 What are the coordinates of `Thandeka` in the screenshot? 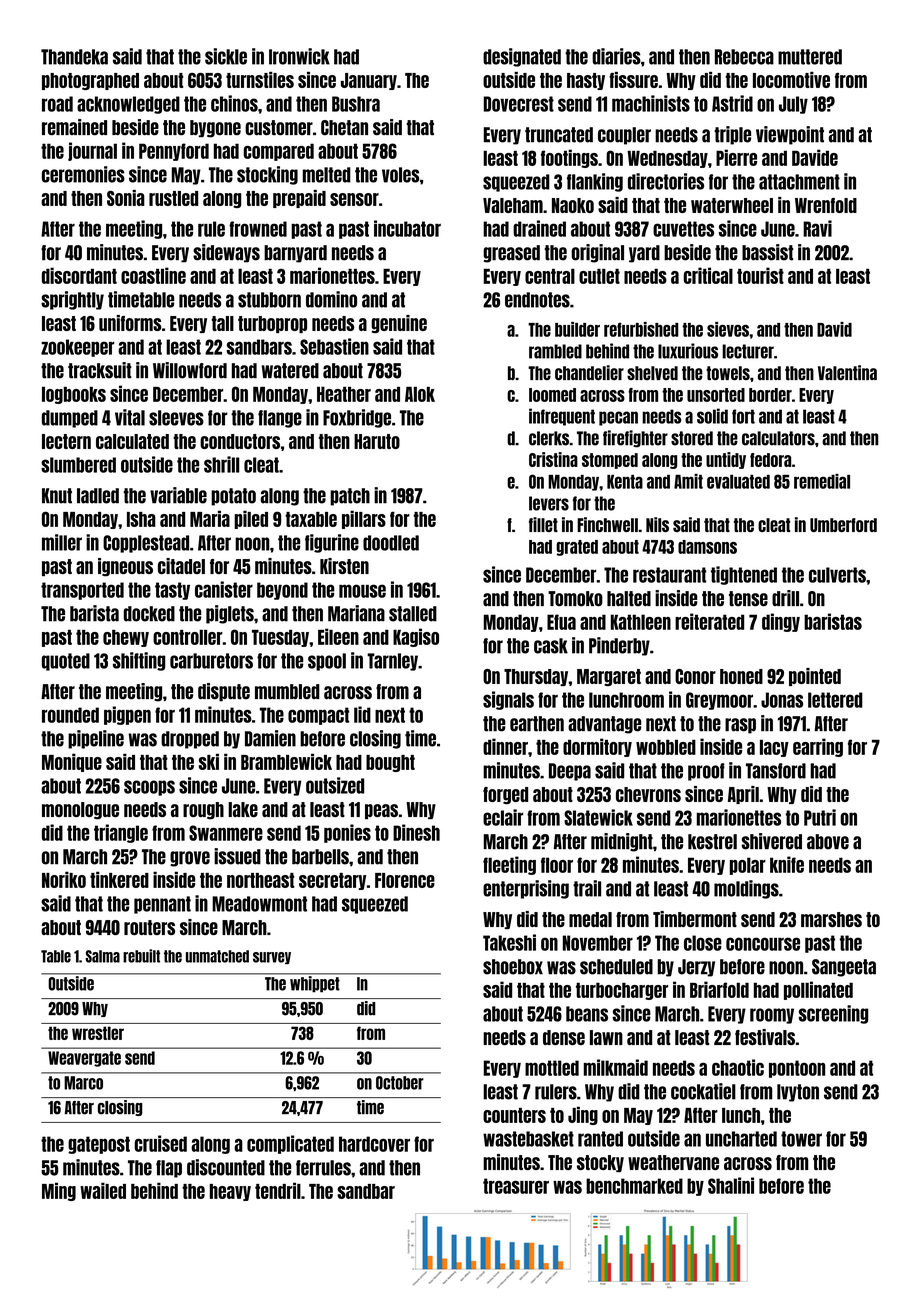 It's located at (74, 57).
